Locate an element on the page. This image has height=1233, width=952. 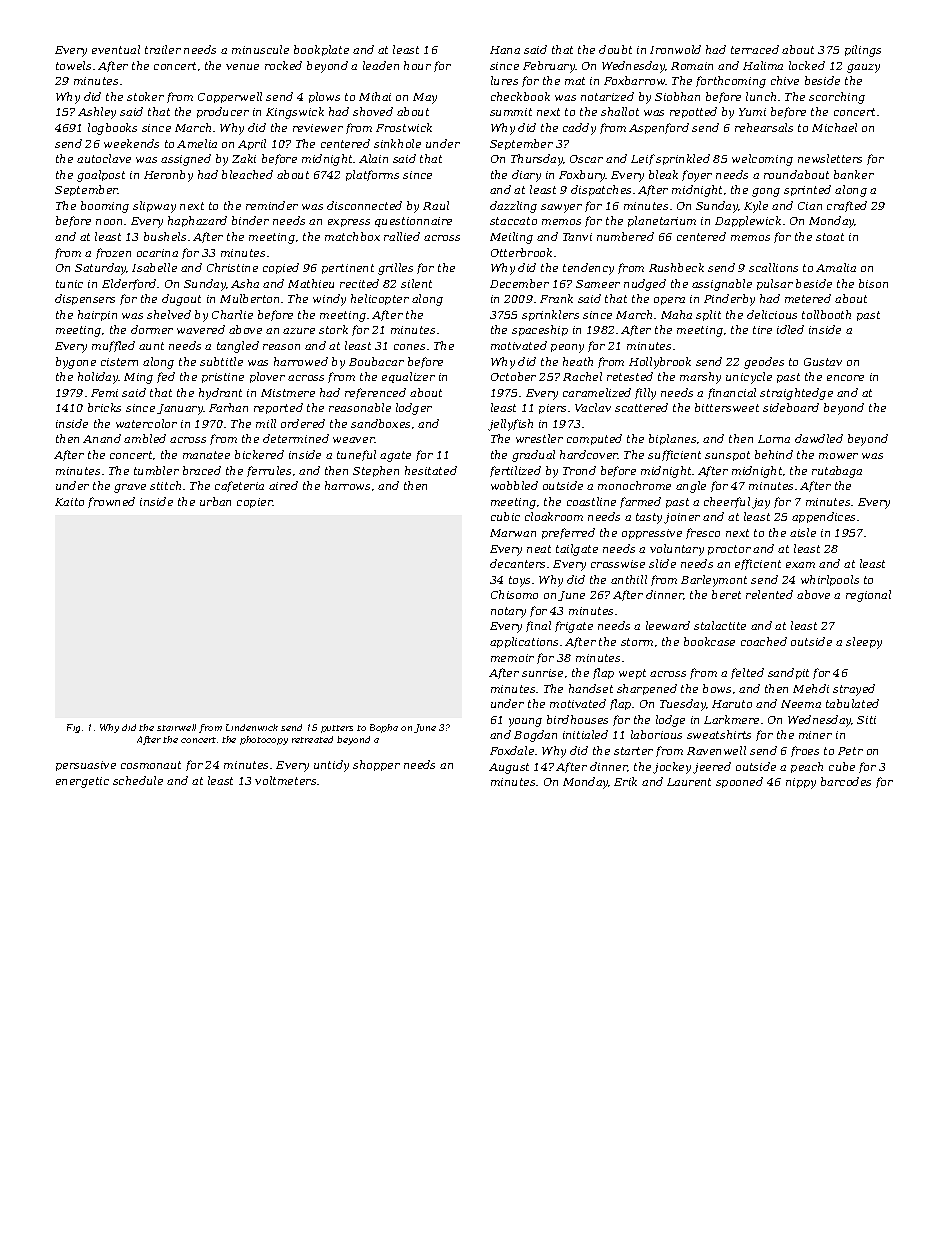
weekends is located at coordinates (131, 143).
